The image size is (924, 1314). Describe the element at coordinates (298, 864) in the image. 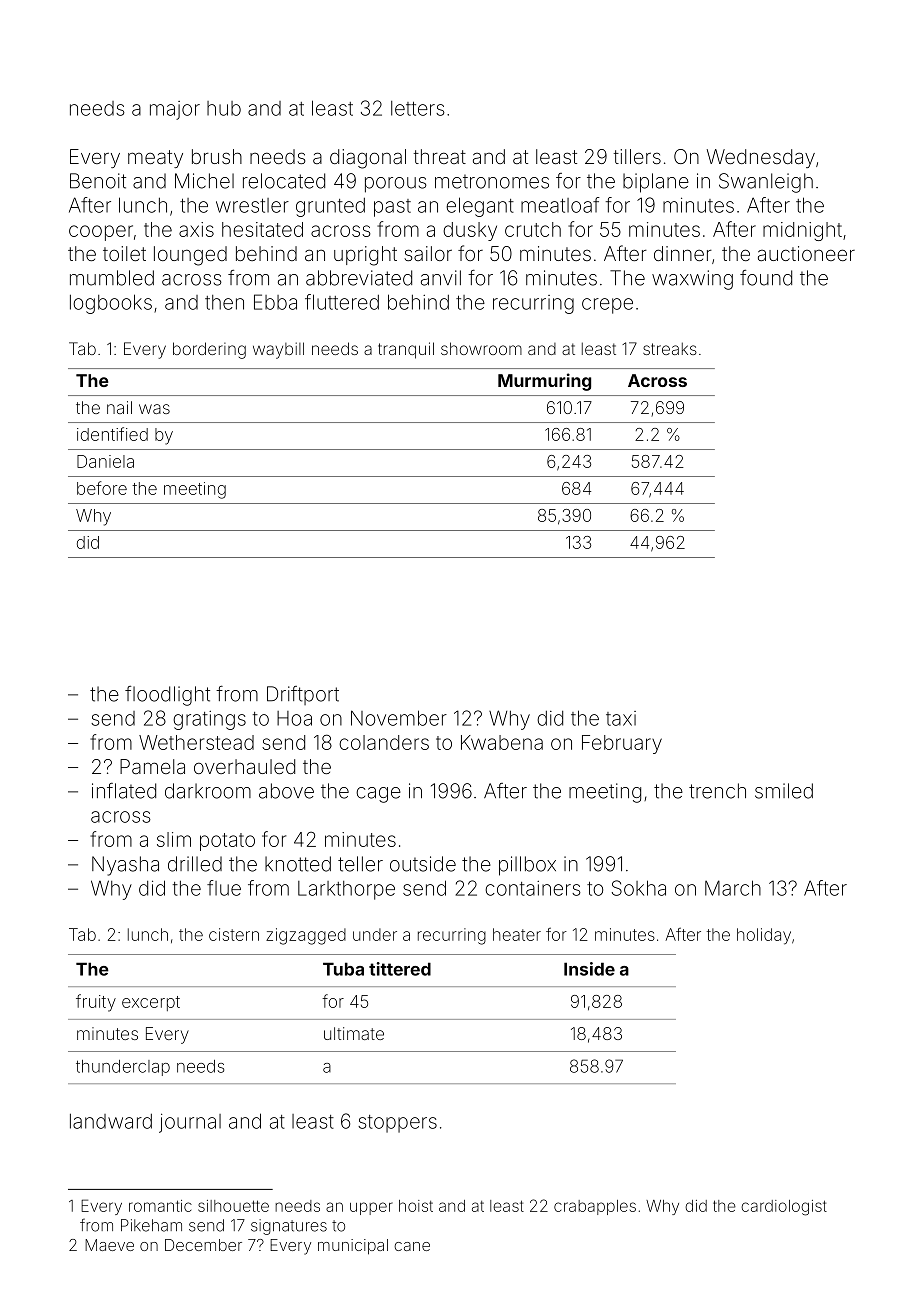

I see `knotted` at that location.
